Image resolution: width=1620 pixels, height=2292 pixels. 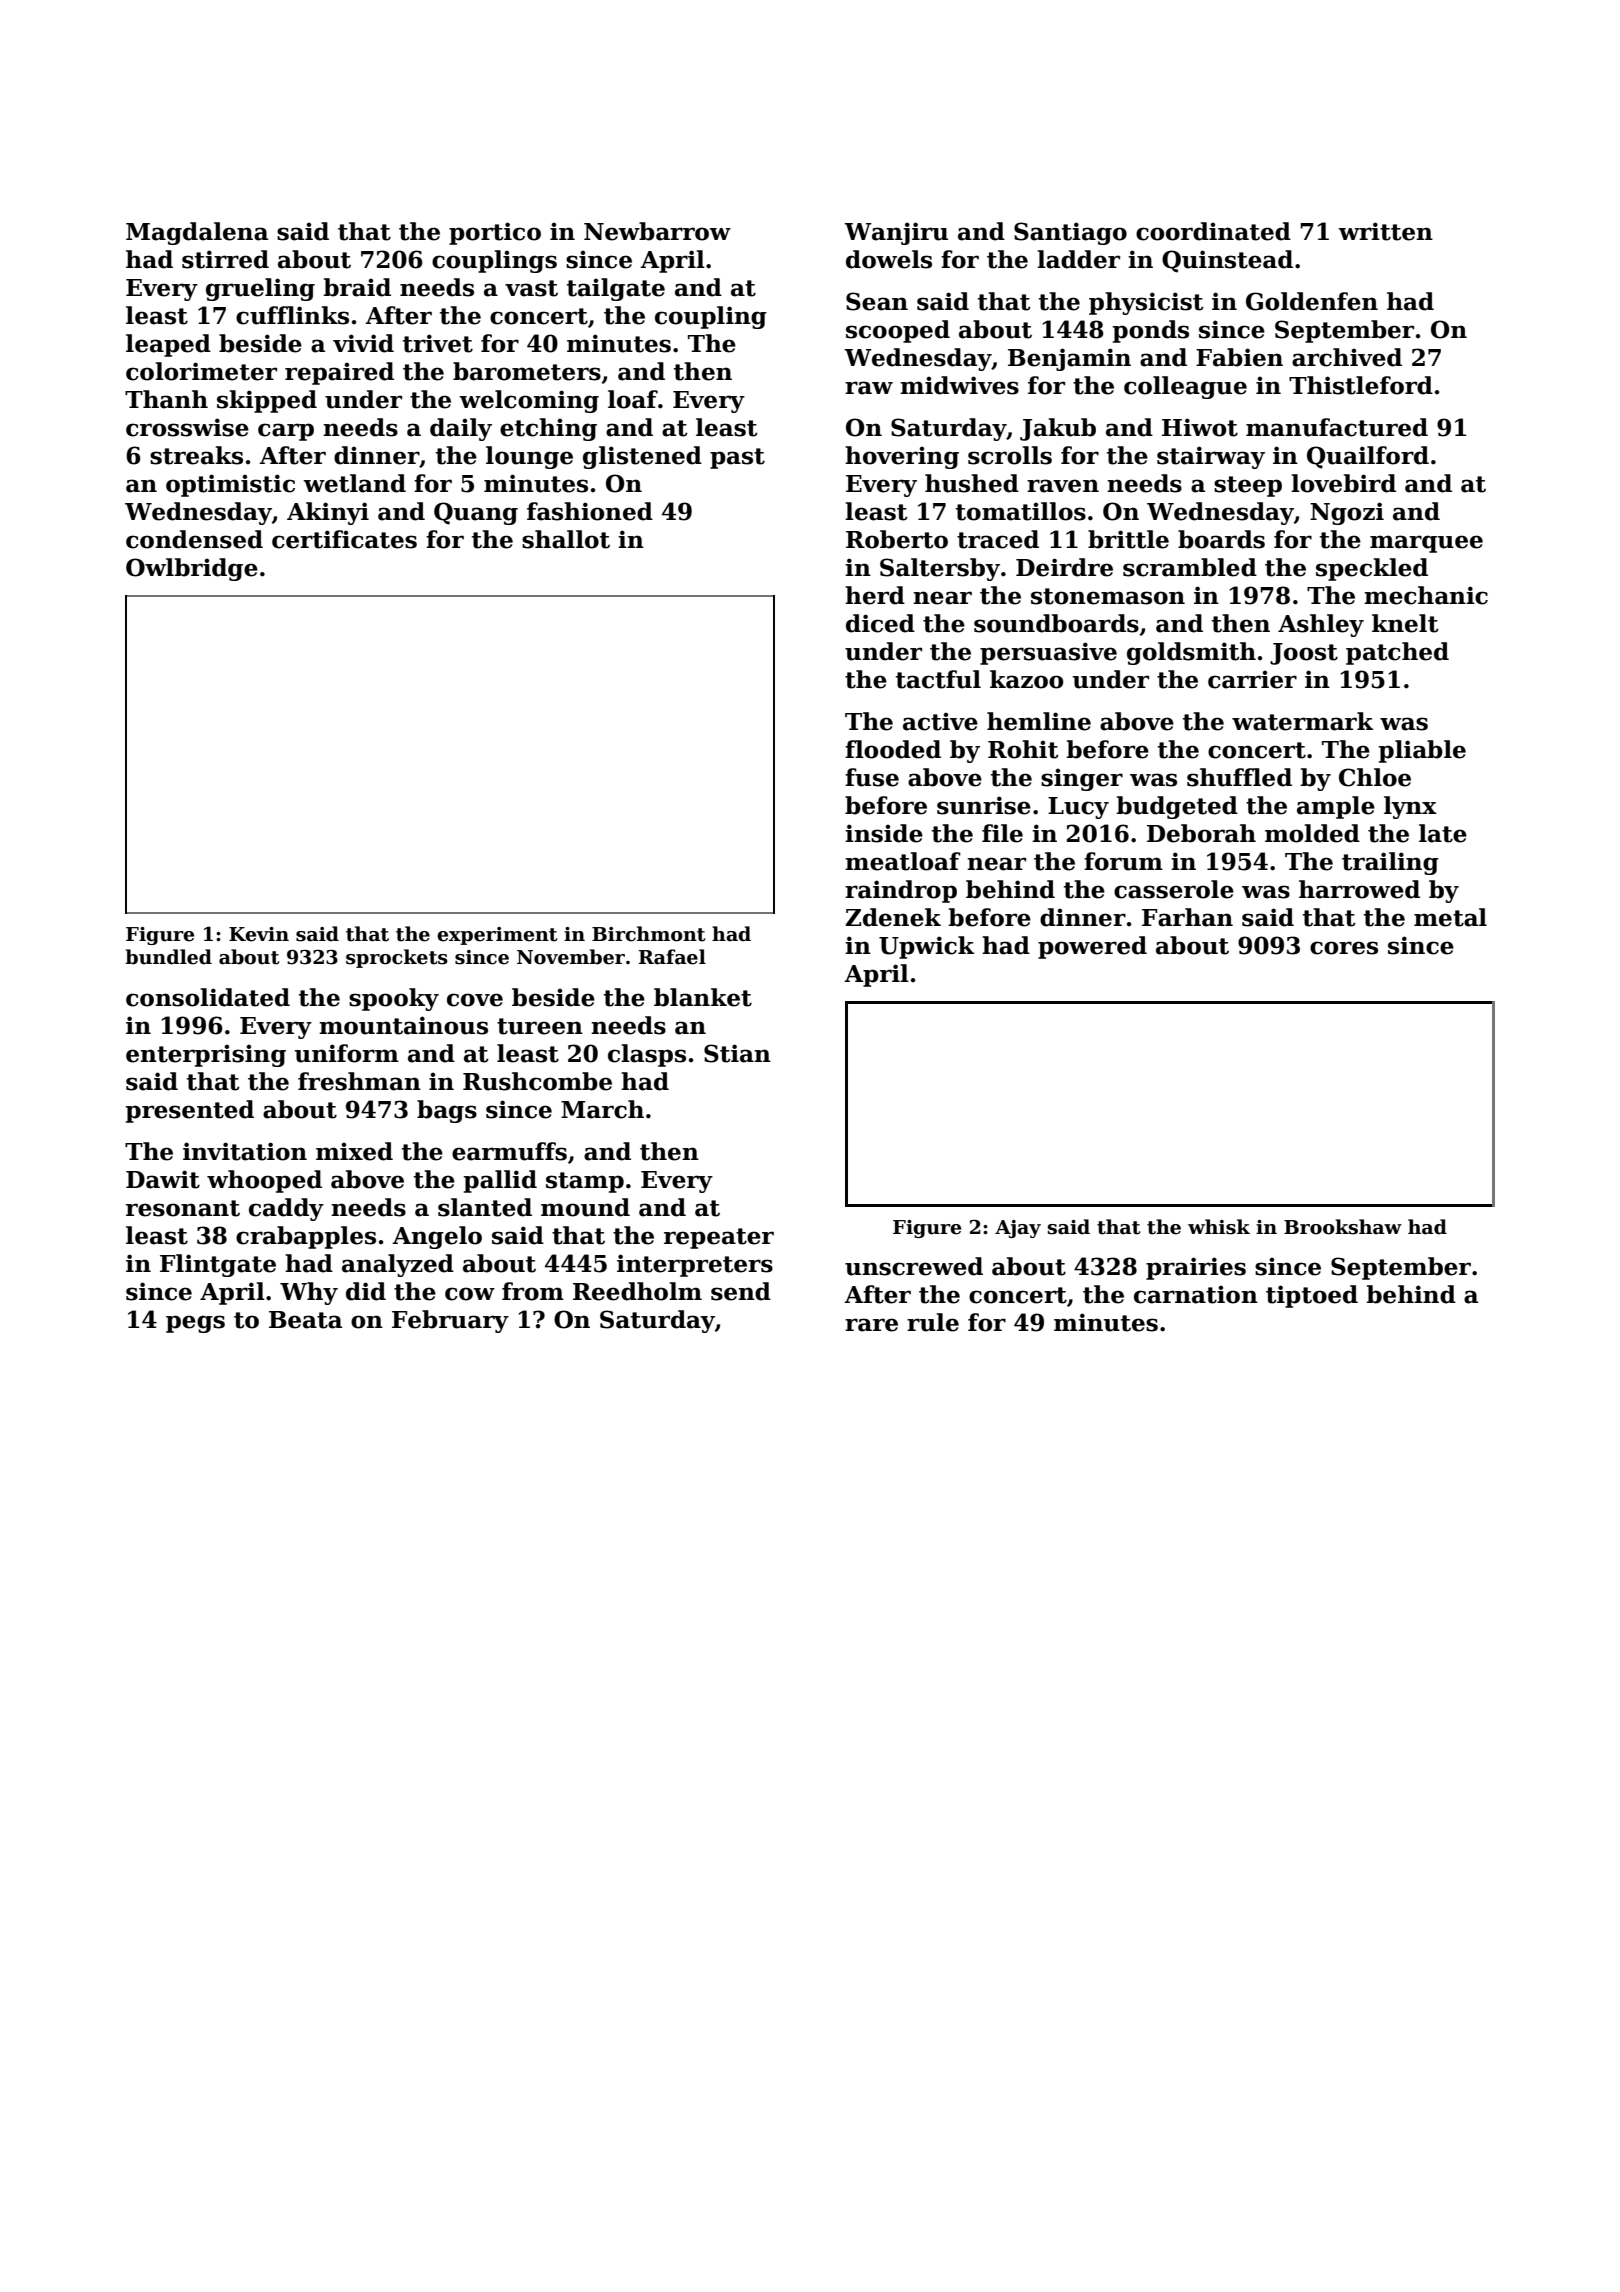 I want to click on glistened, so click(x=642, y=457).
